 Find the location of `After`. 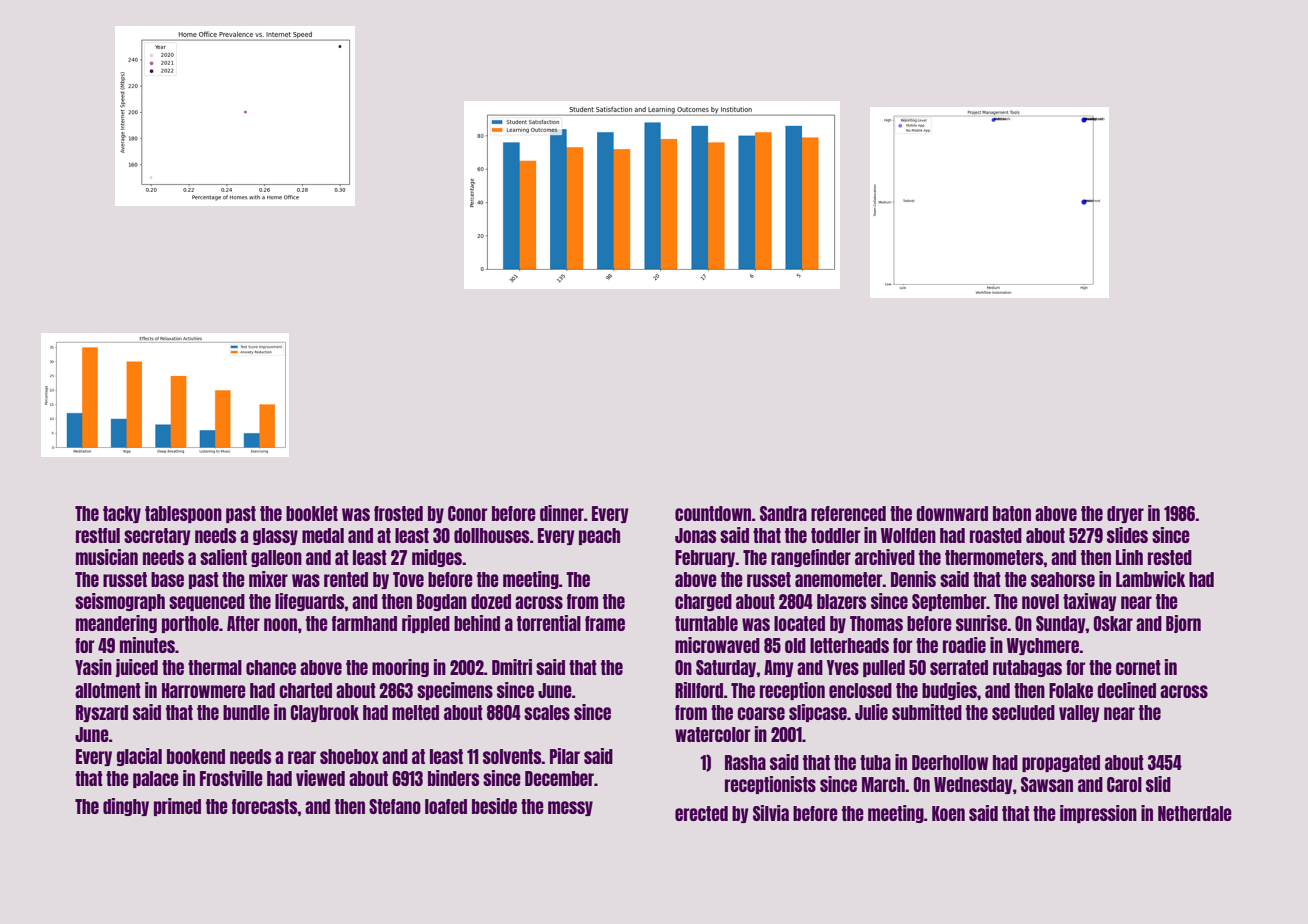

After is located at coordinates (243, 623).
